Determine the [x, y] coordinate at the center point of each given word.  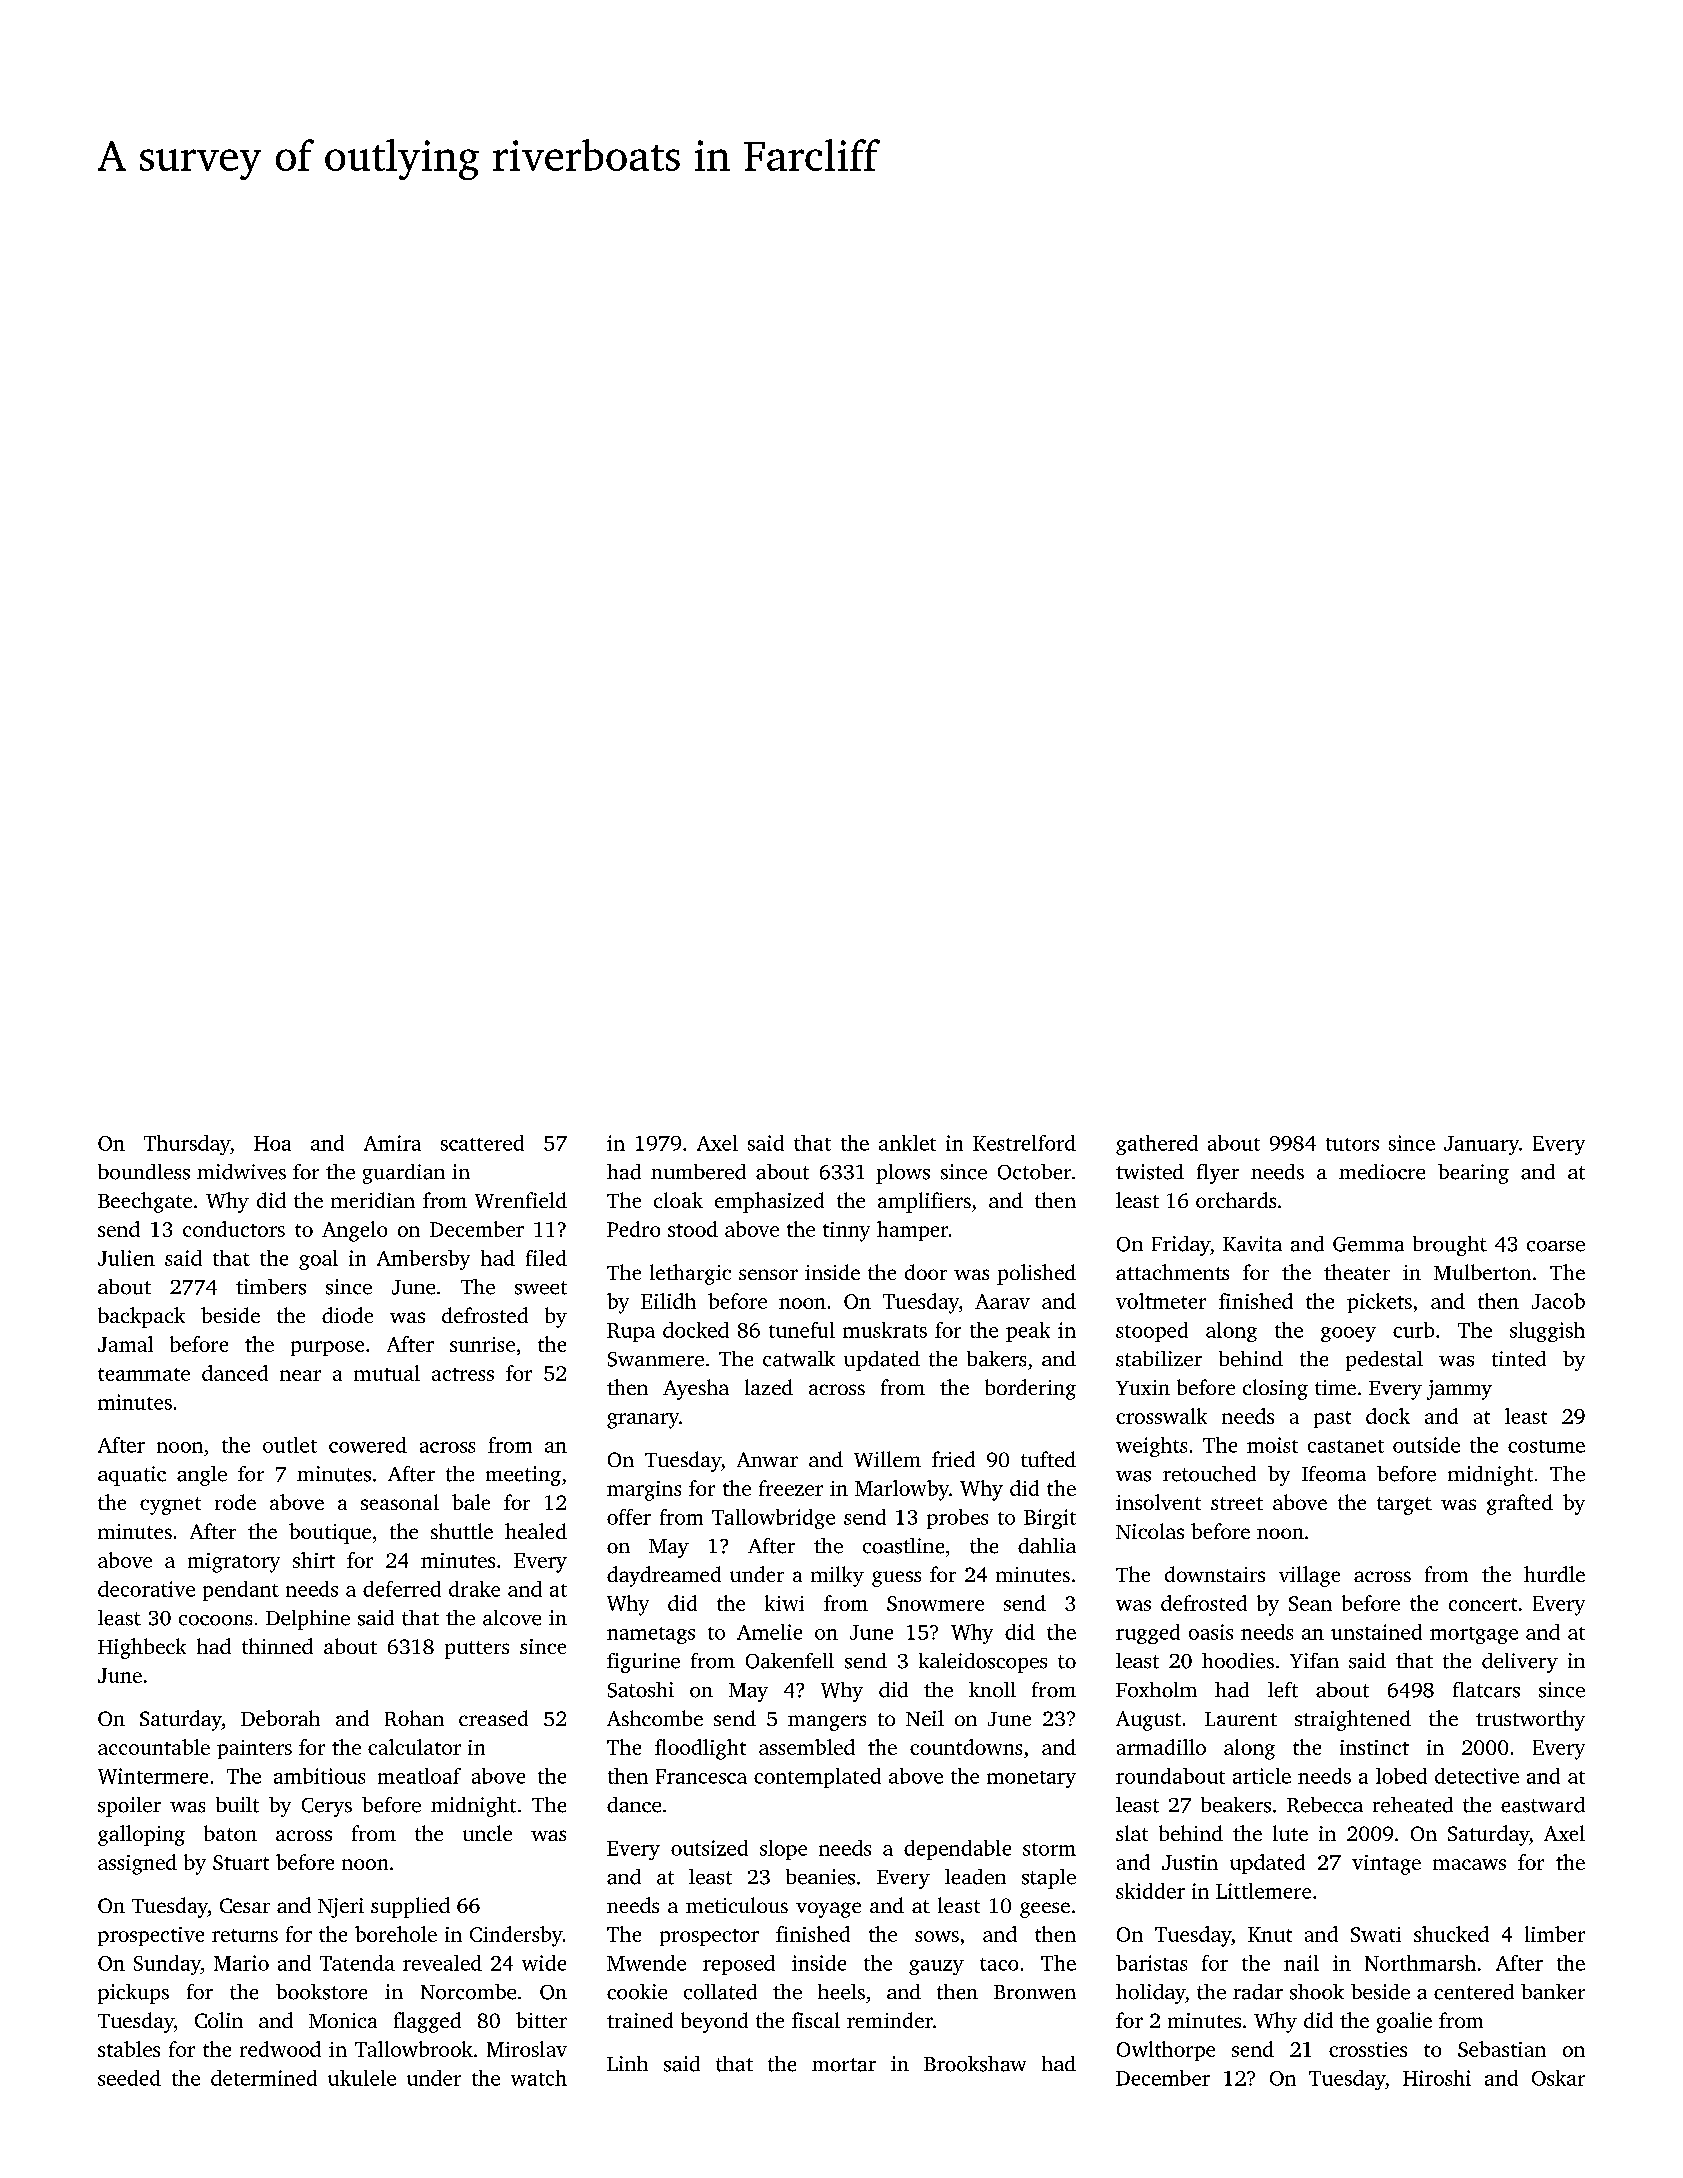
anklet [907, 1143]
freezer [791, 1488]
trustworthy [1530, 1720]
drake [474, 1589]
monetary [1031, 1779]
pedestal [1384, 1361]
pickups [133, 1994]
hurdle [1554, 1574]
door [926, 1272]
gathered [1157, 1145]
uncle [487, 1833]
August [1148, 1721]
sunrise [482, 1344]
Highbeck [142, 1648]
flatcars [1486, 1690]
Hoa [272, 1143]
